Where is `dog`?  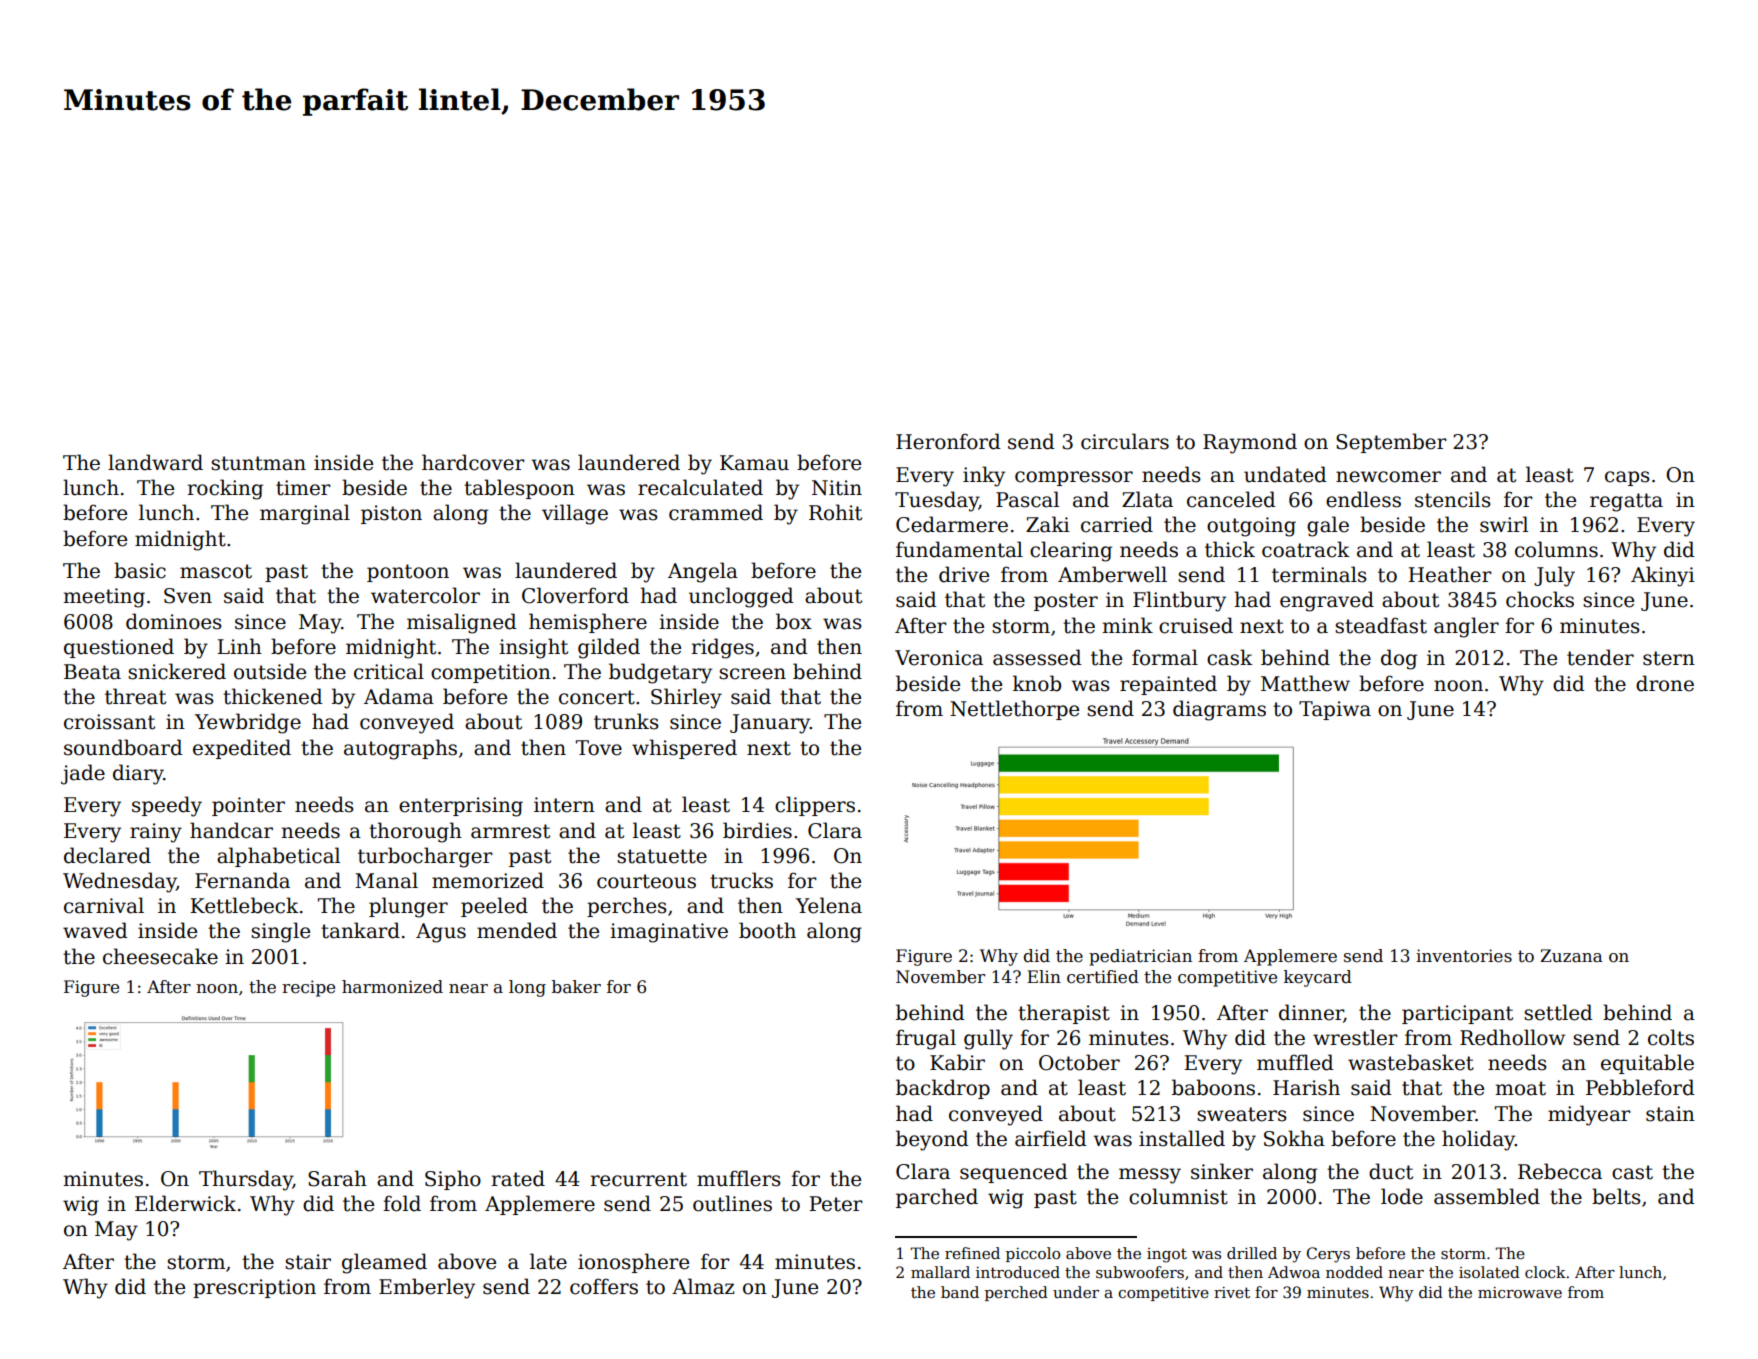
dog is located at coordinates (1399, 659).
